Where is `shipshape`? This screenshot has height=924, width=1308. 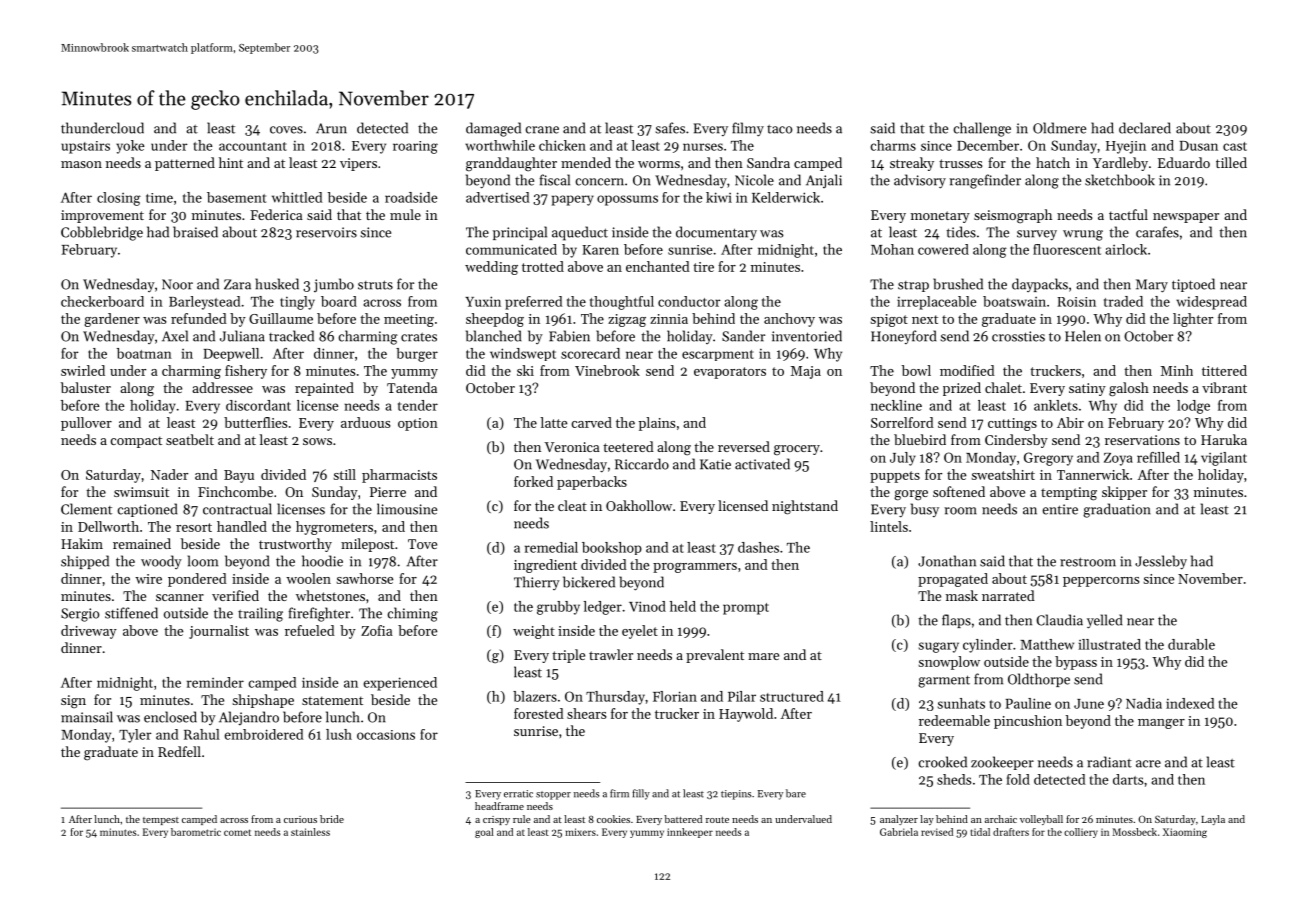
shipshape is located at coordinates (263, 701).
